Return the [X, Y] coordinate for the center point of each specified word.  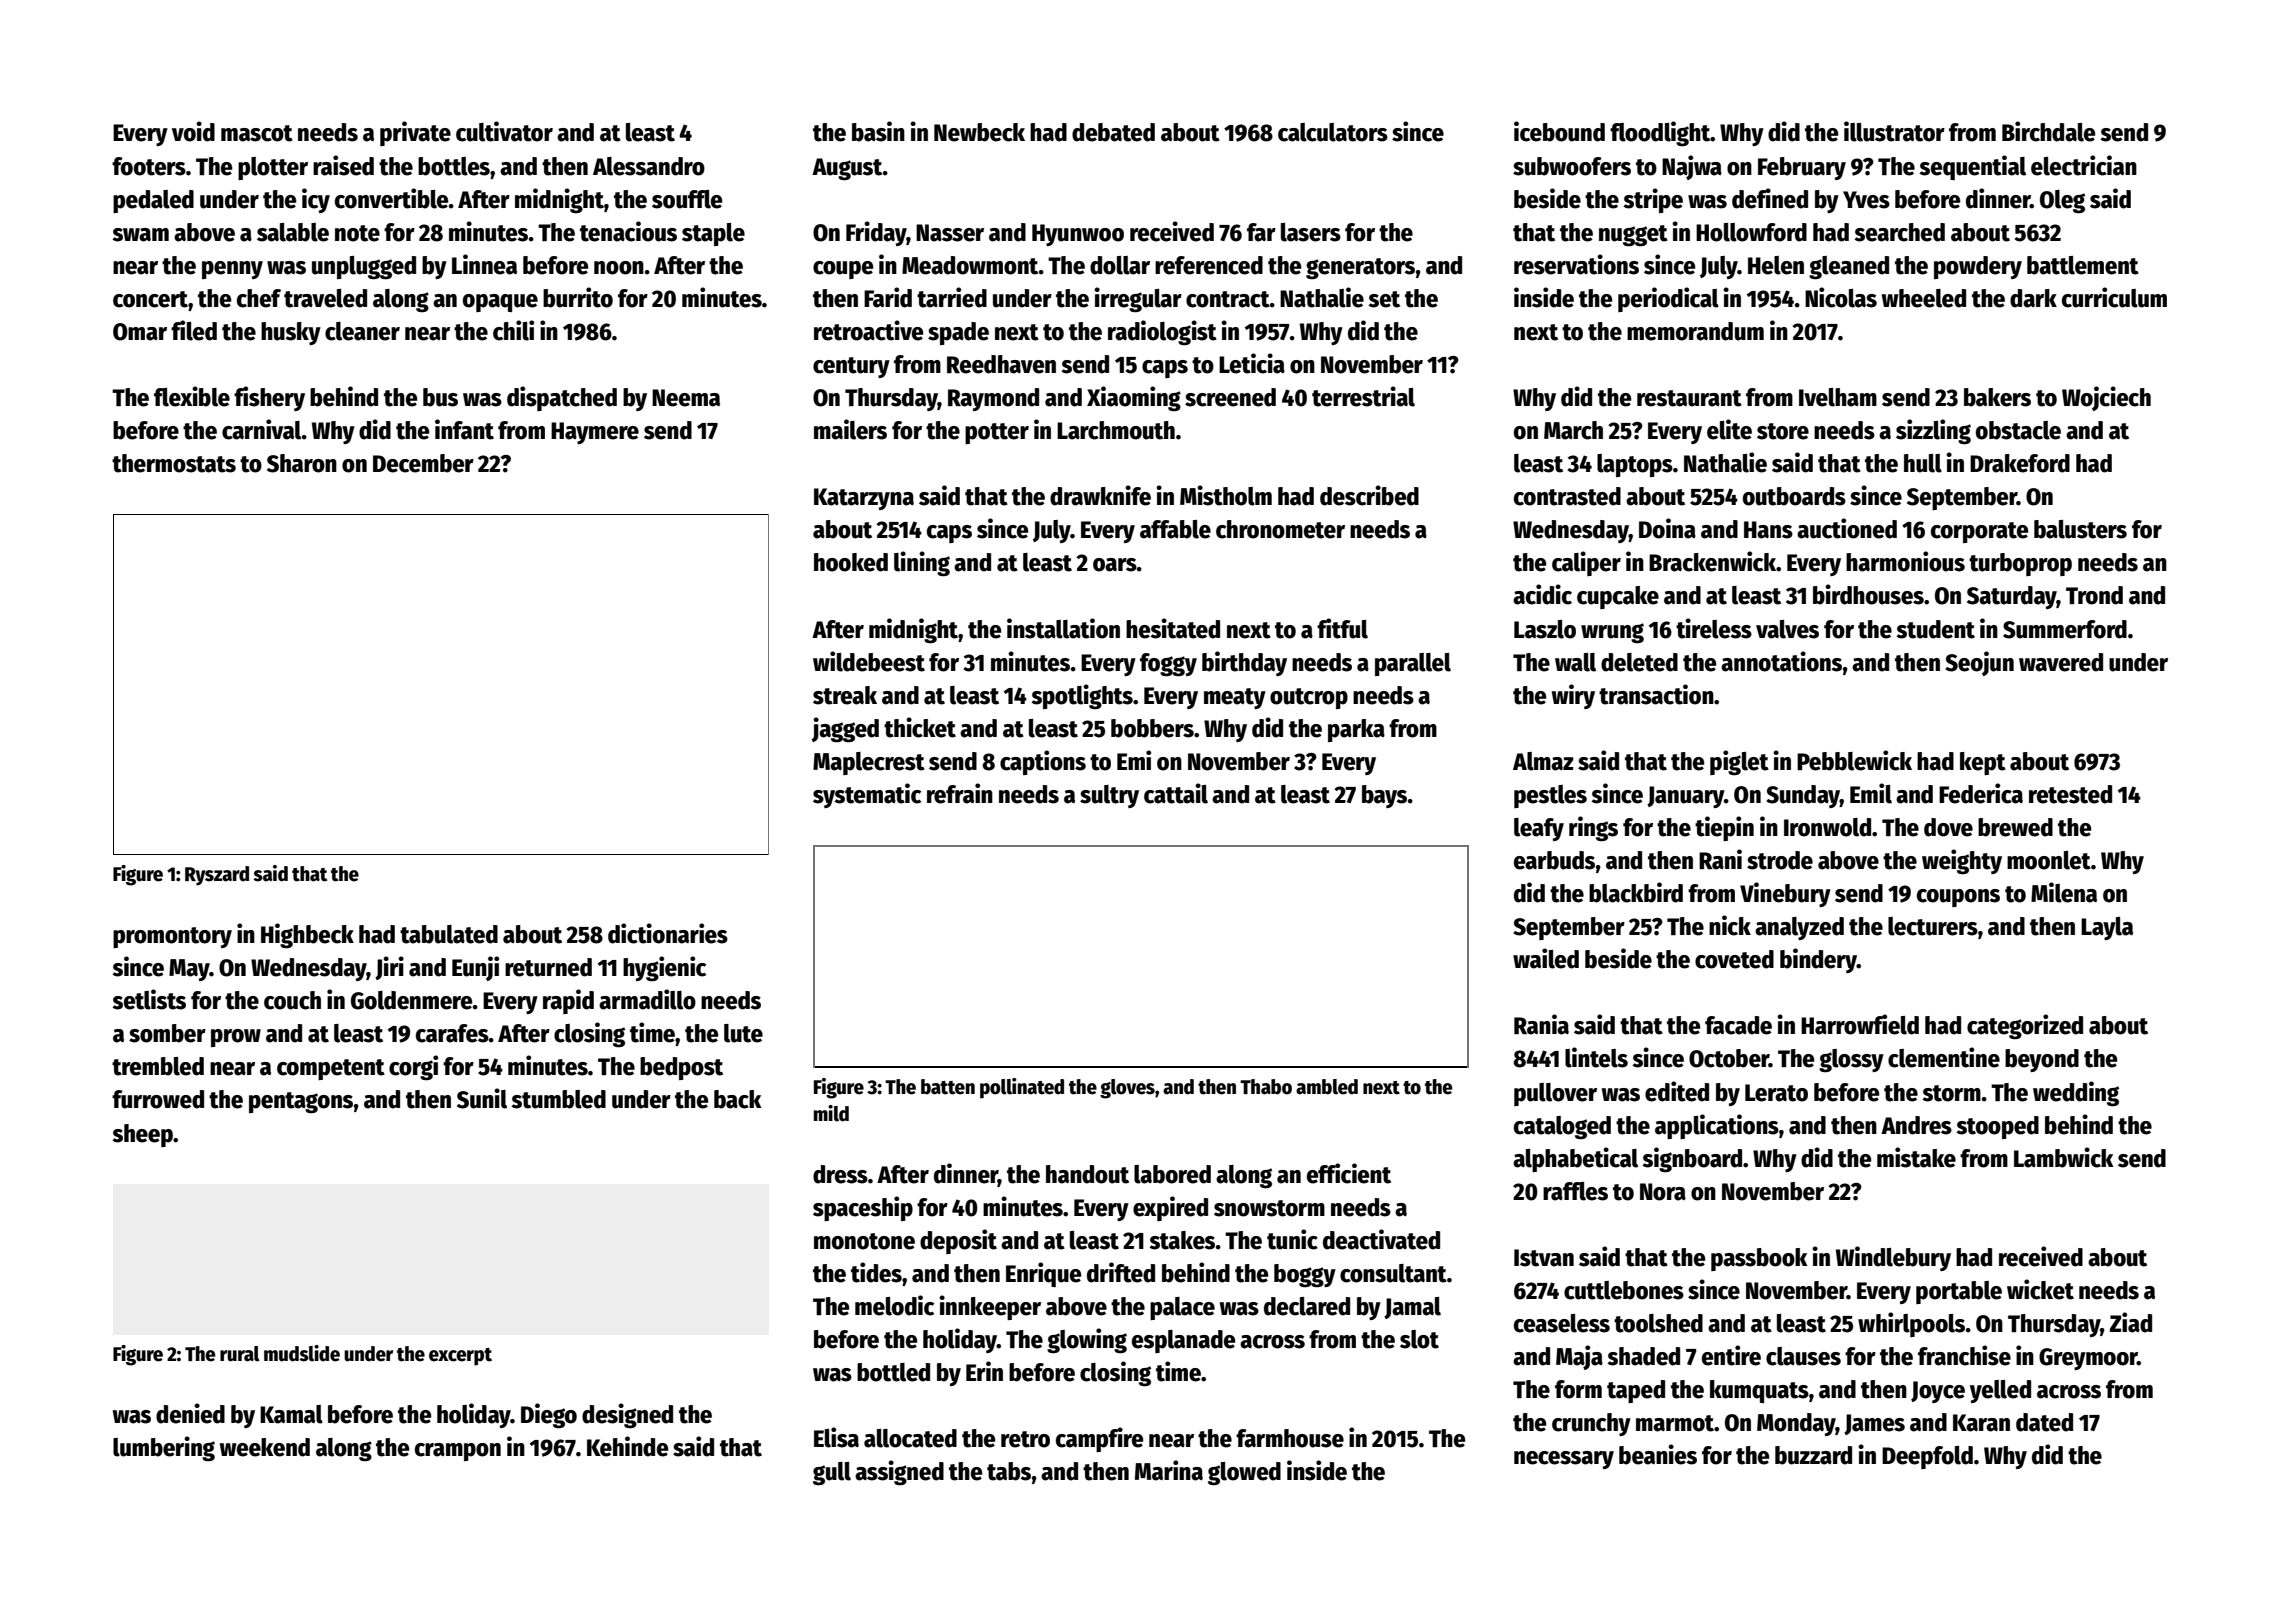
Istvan [1544, 1258]
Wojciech [2106, 398]
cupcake [1618, 597]
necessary [1564, 1460]
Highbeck [307, 936]
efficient [1349, 1173]
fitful [1342, 628]
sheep [142, 1135]
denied [190, 1413]
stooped [1997, 1127]
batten [948, 1087]
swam [140, 235]
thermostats [174, 463]
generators [1360, 268]
